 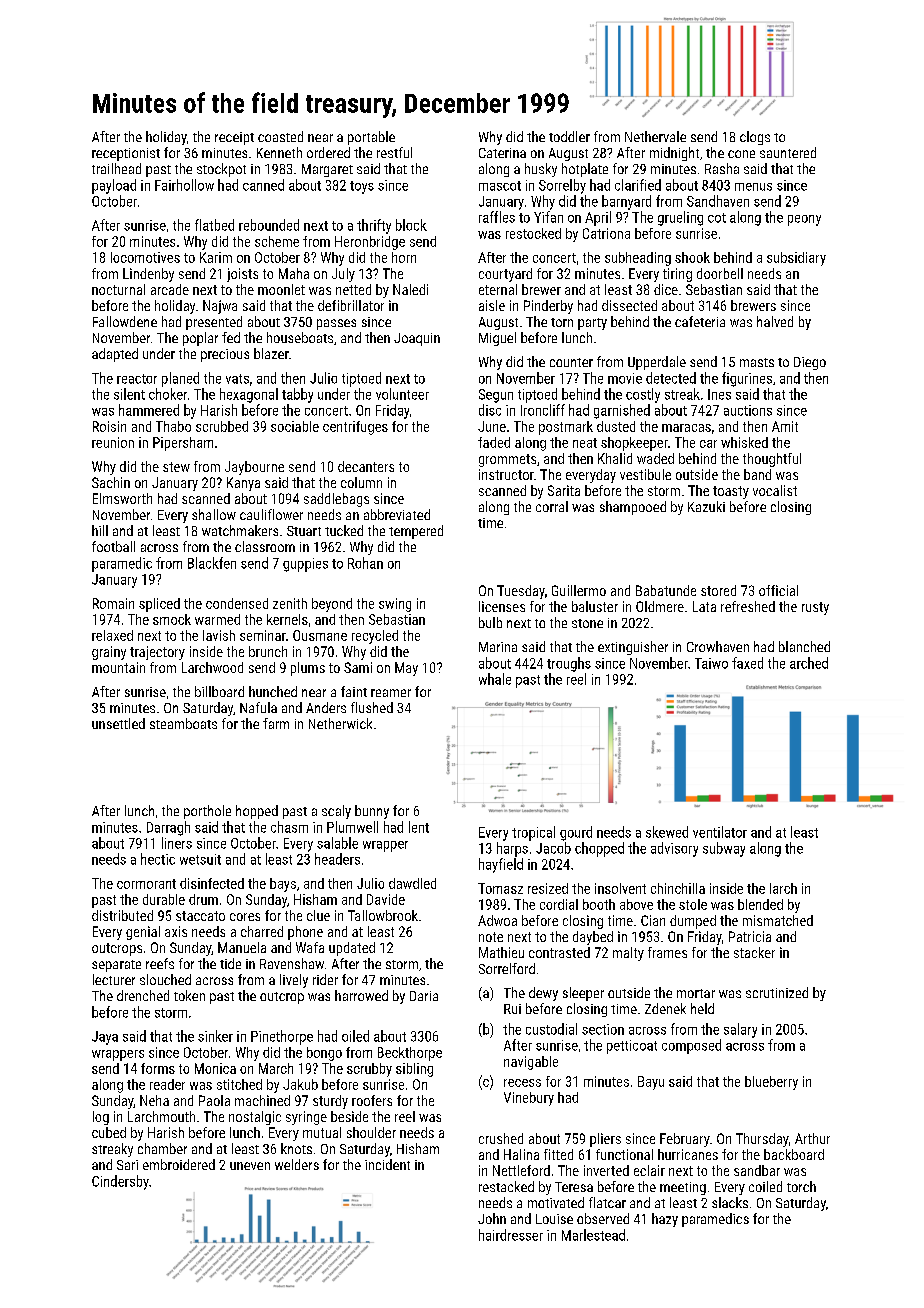 What do you see at coordinates (214, 225) in the screenshot?
I see `flatbed` at bounding box center [214, 225].
